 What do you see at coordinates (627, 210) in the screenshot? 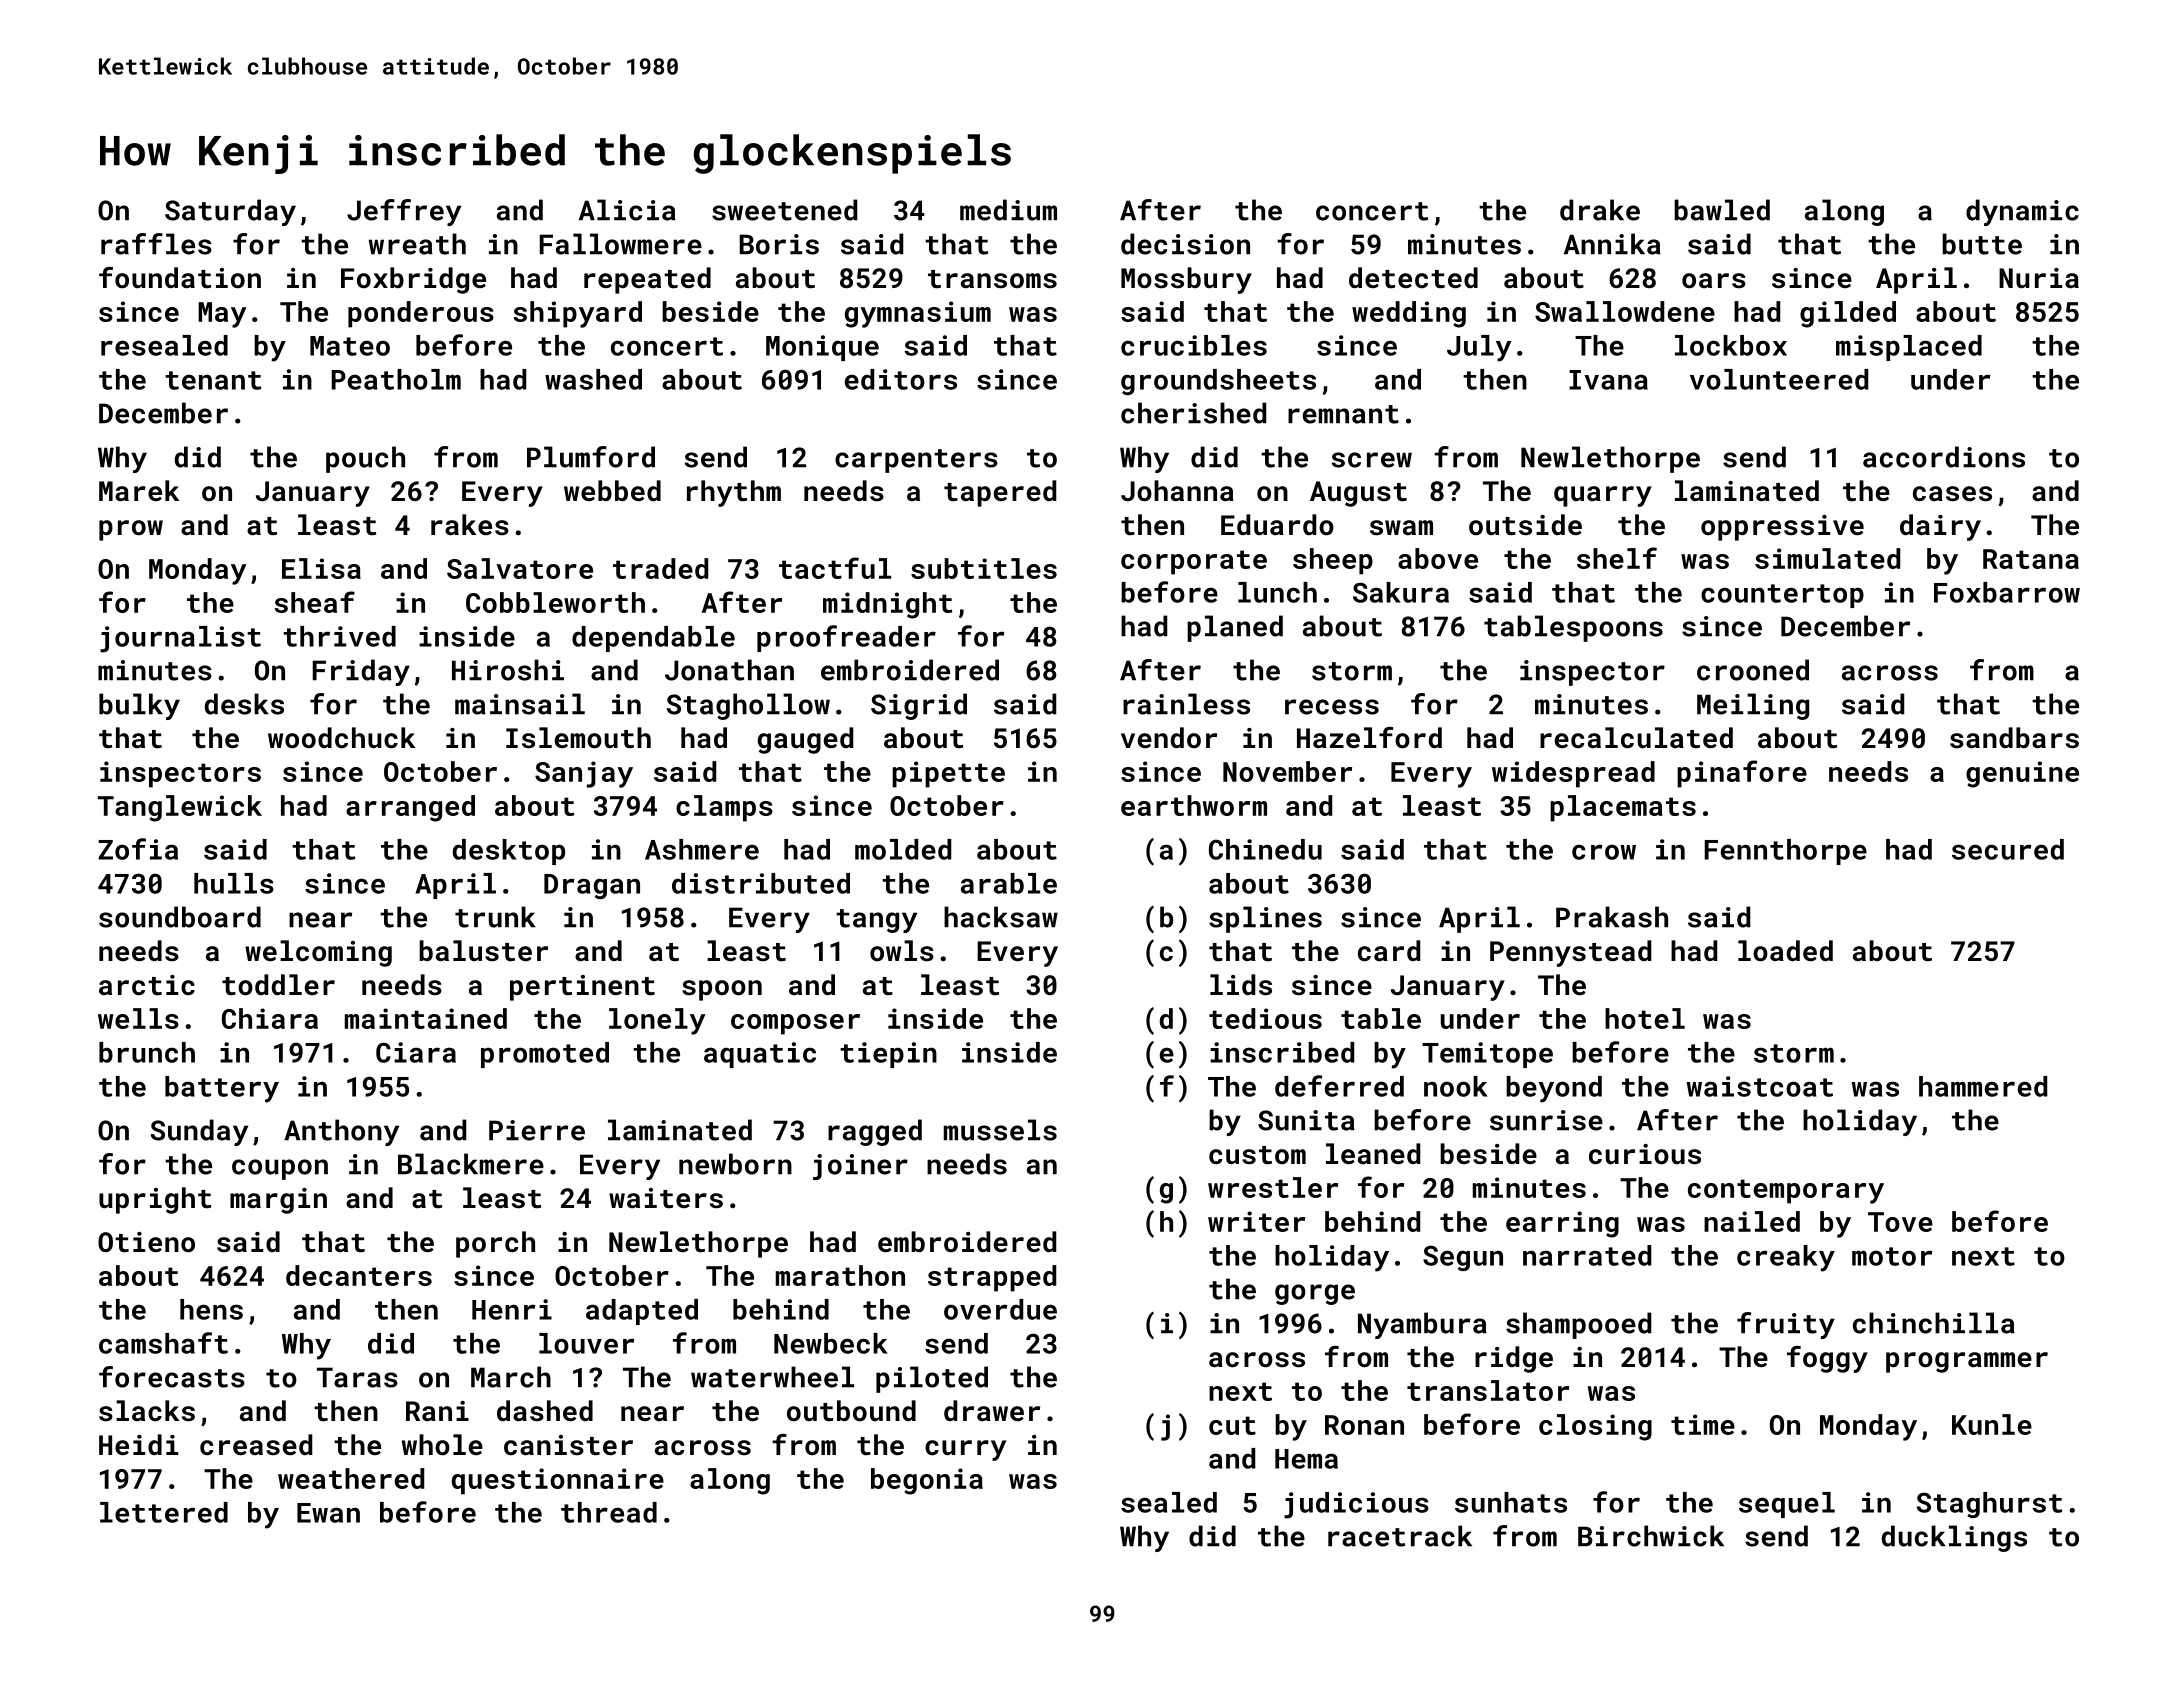
I see `Alicia` at bounding box center [627, 210].
